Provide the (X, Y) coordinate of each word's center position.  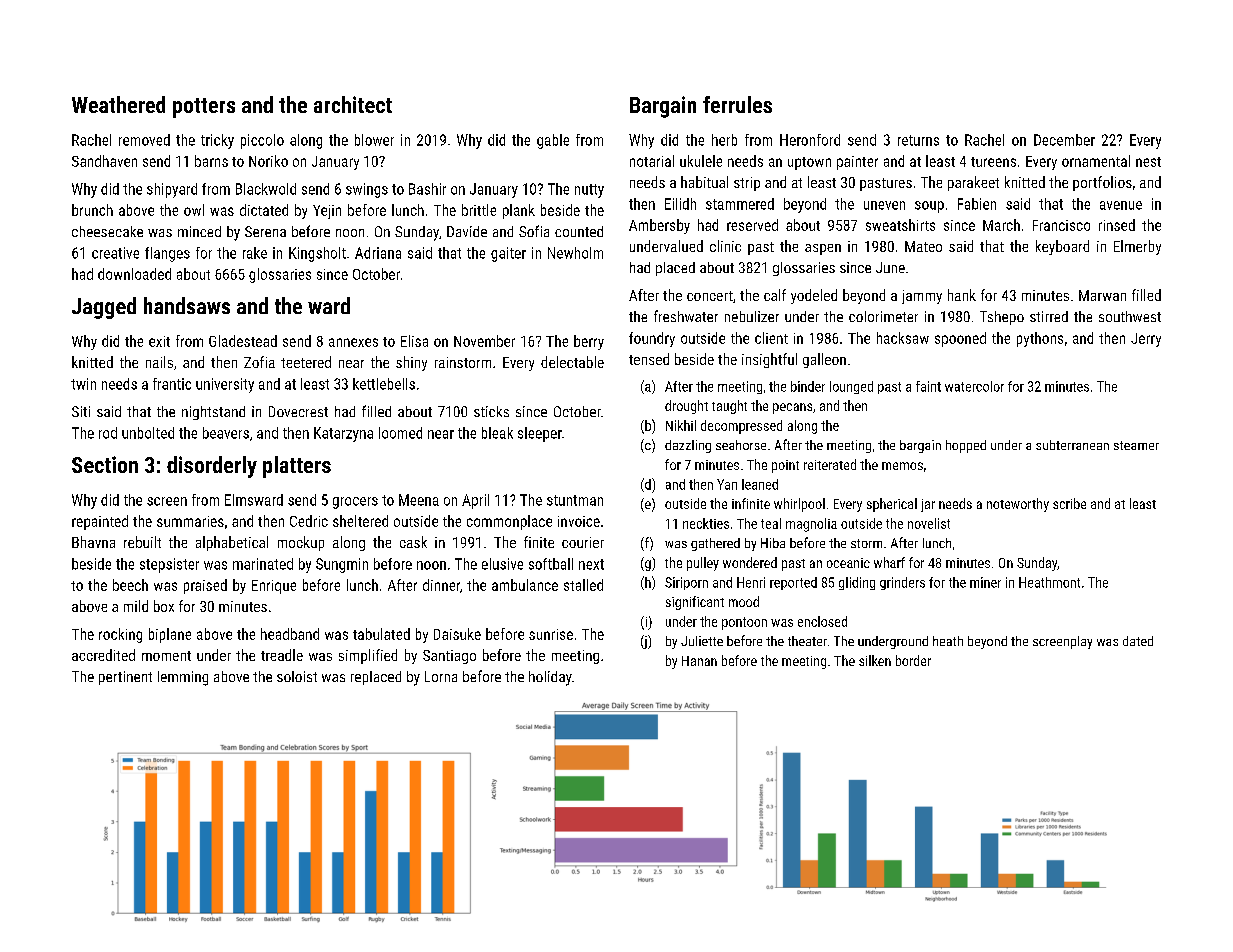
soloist (297, 676)
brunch (92, 210)
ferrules (737, 104)
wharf (889, 562)
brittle (479, 210)
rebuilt (142, 542)
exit (159, 341)
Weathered (118, 104)
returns (918, 140)
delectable (572, 362)
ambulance (525, 585)
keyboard (1062, 247)
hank (962, 295)
